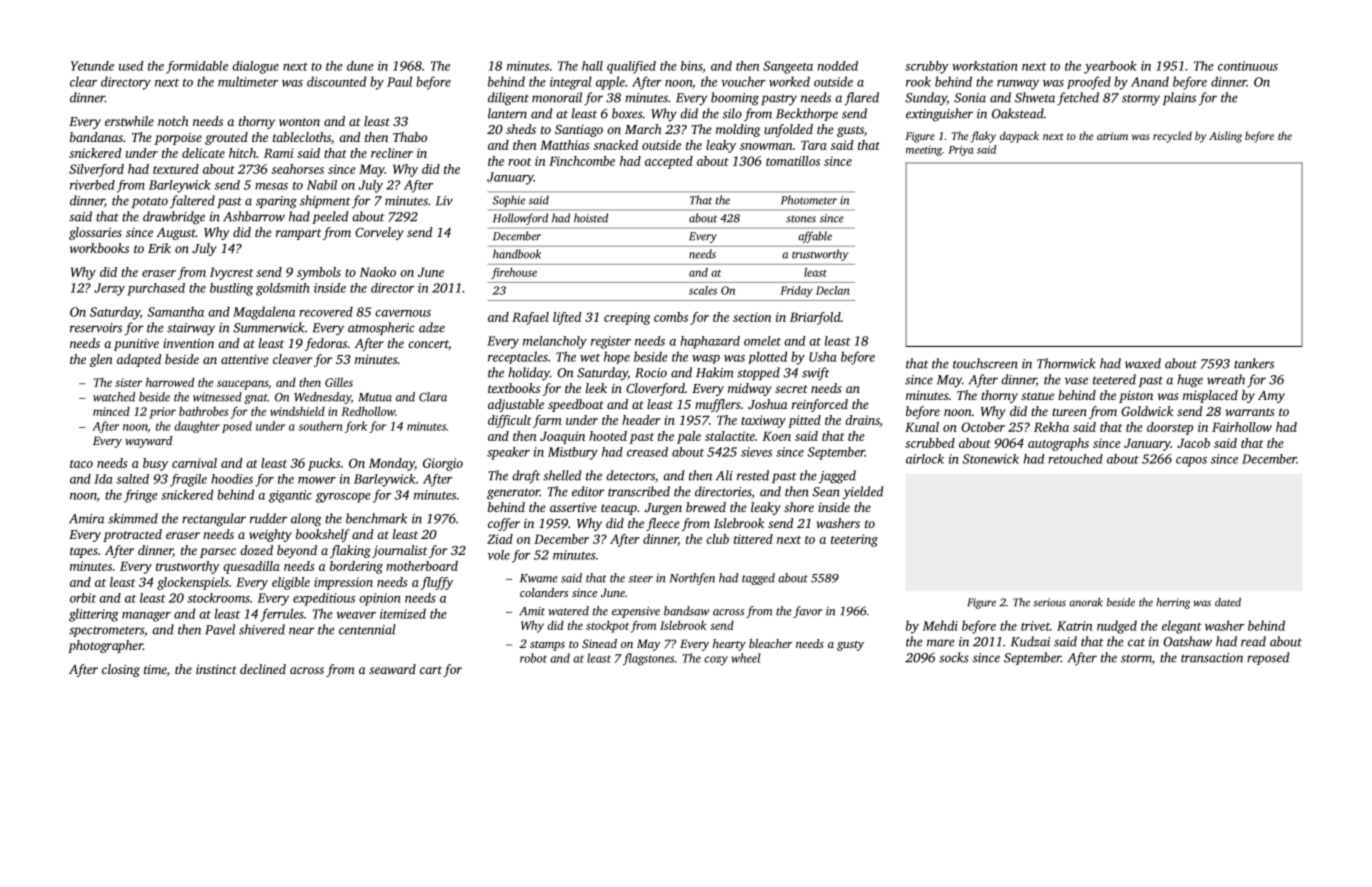 Image resolution: width=1372 pixels, height=887 pixels. Describe the element at coordinates (197, 67) in the page. I see `formidable` at that location.
